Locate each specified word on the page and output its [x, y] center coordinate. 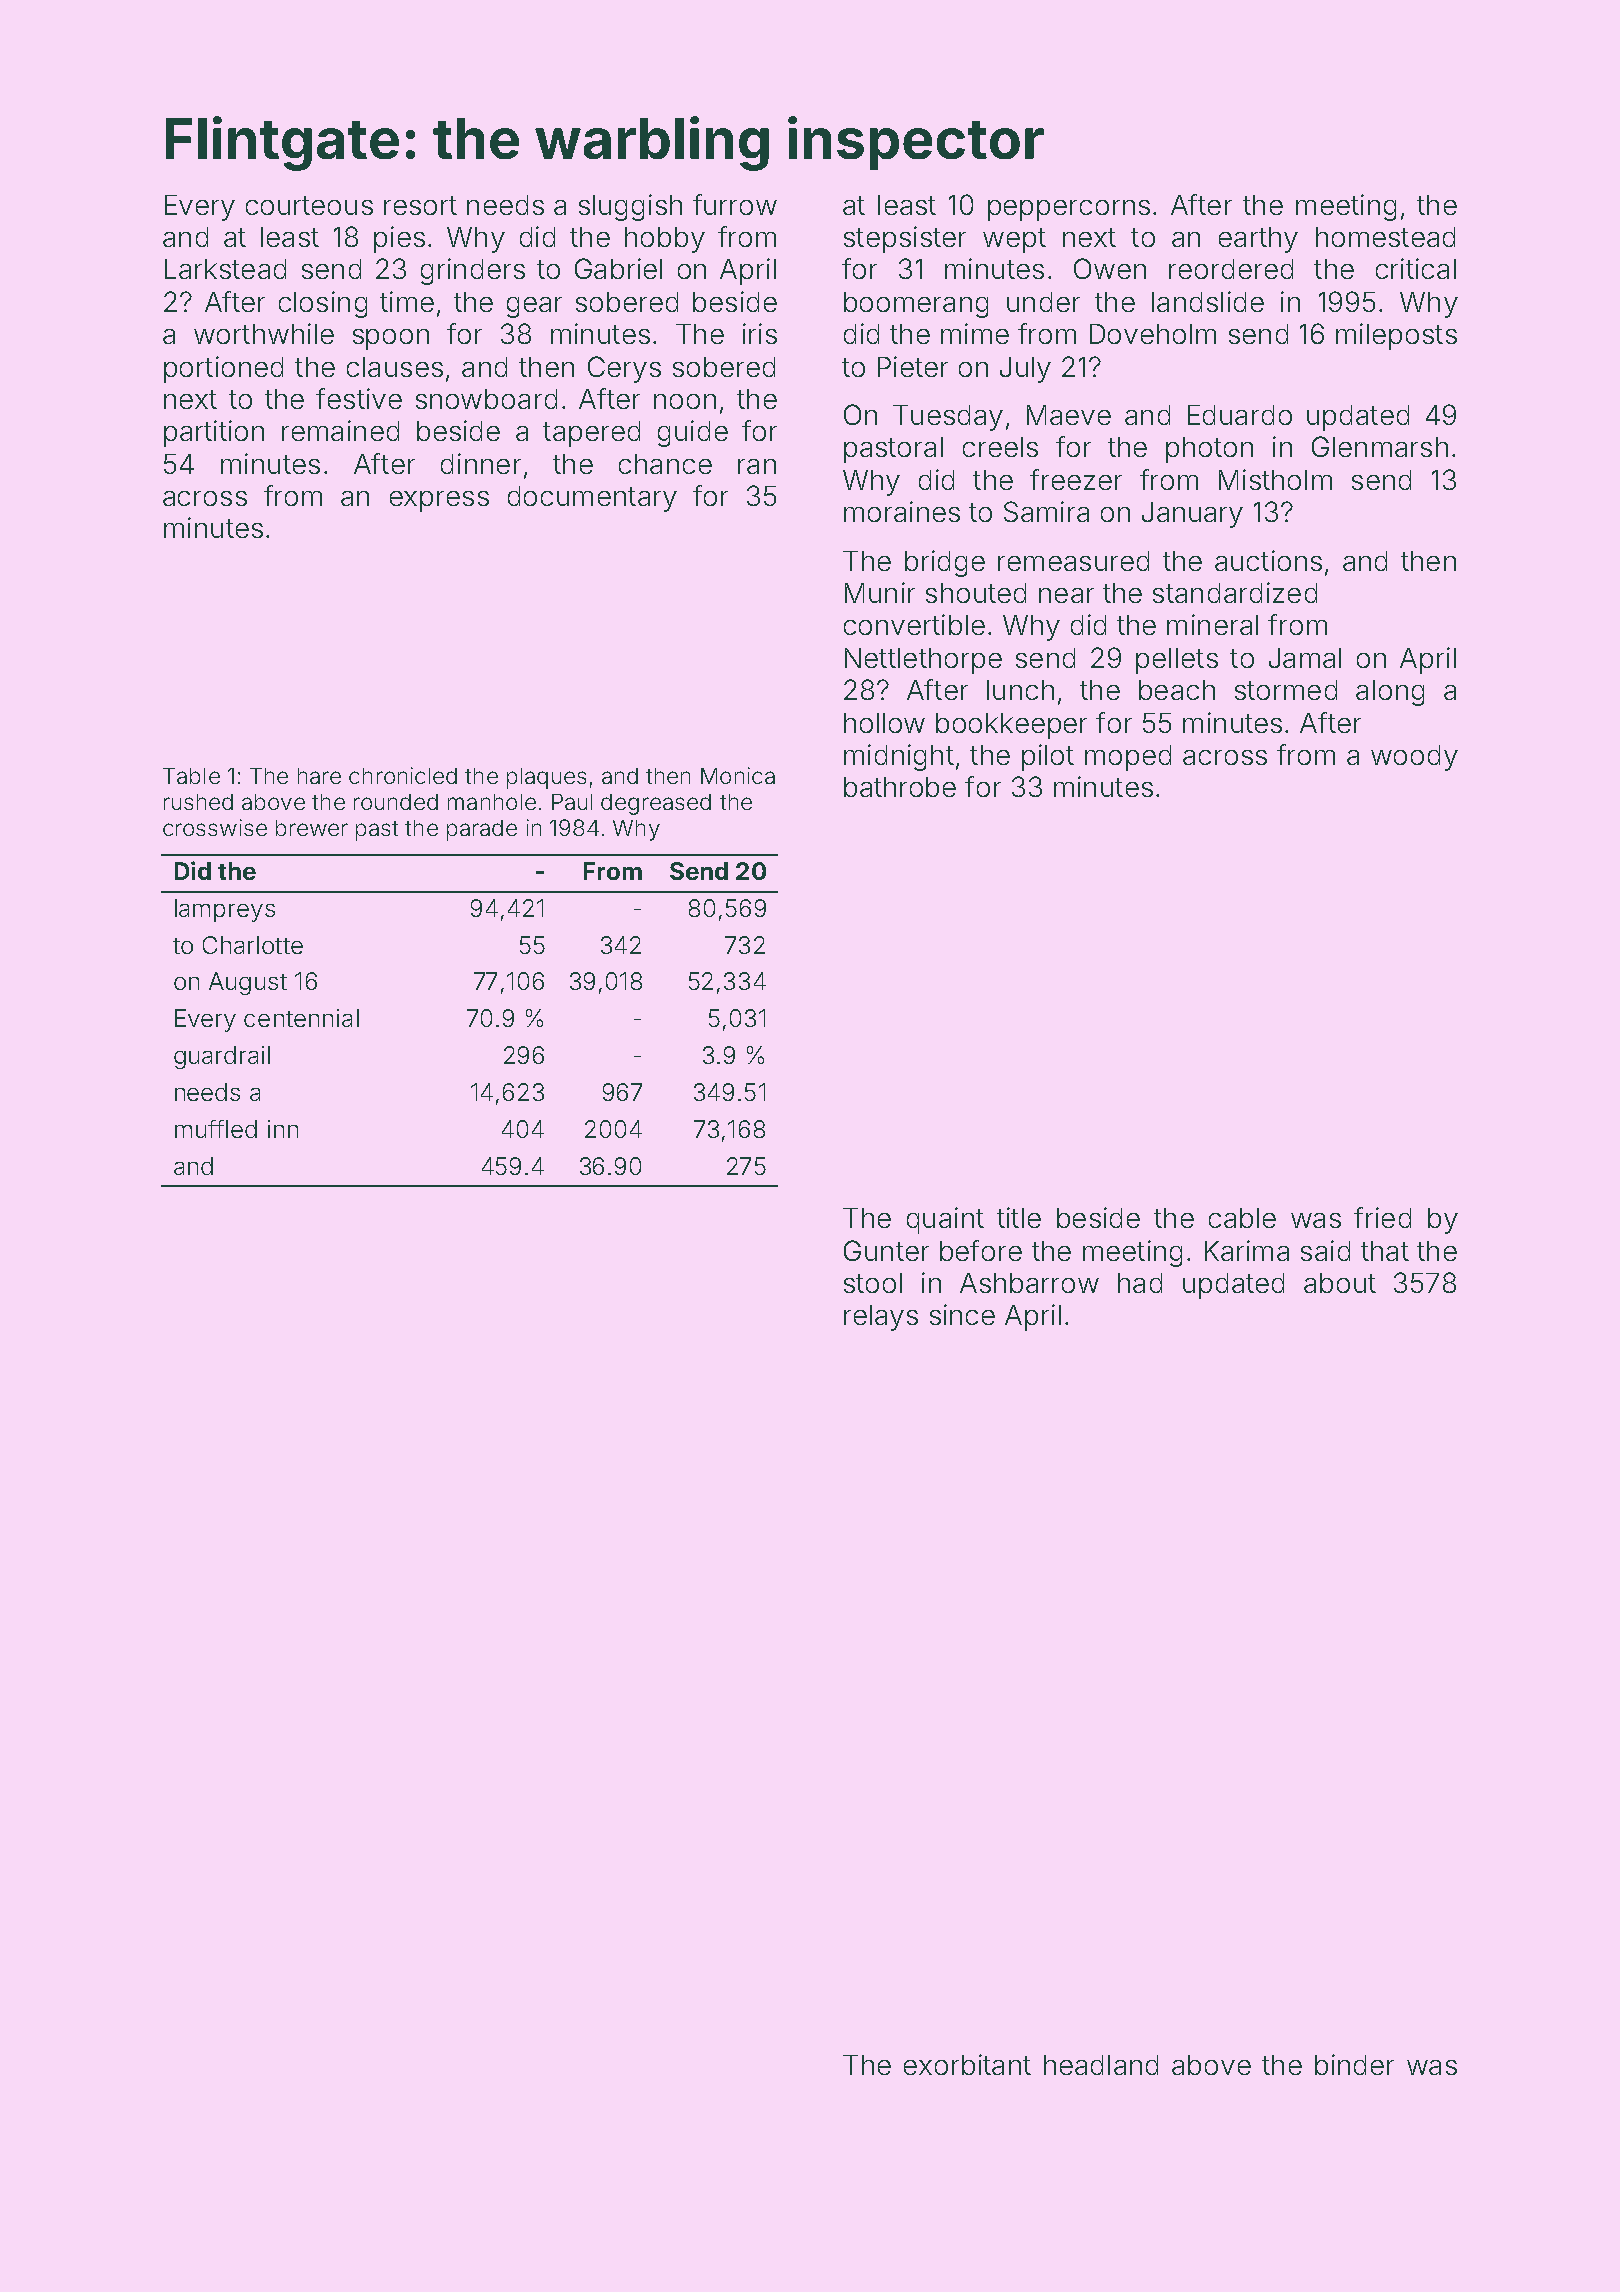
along [1390, 693]
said [1325, 1250]
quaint [945, 1220]
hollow [884, 723]
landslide [1208, 301]
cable [1242, 1218]
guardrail [222, 1057]
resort [420, 205]
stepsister [905, 239]
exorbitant [967, 2064]
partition [214, 433]
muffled [216, 1129]
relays [881, 1318]
